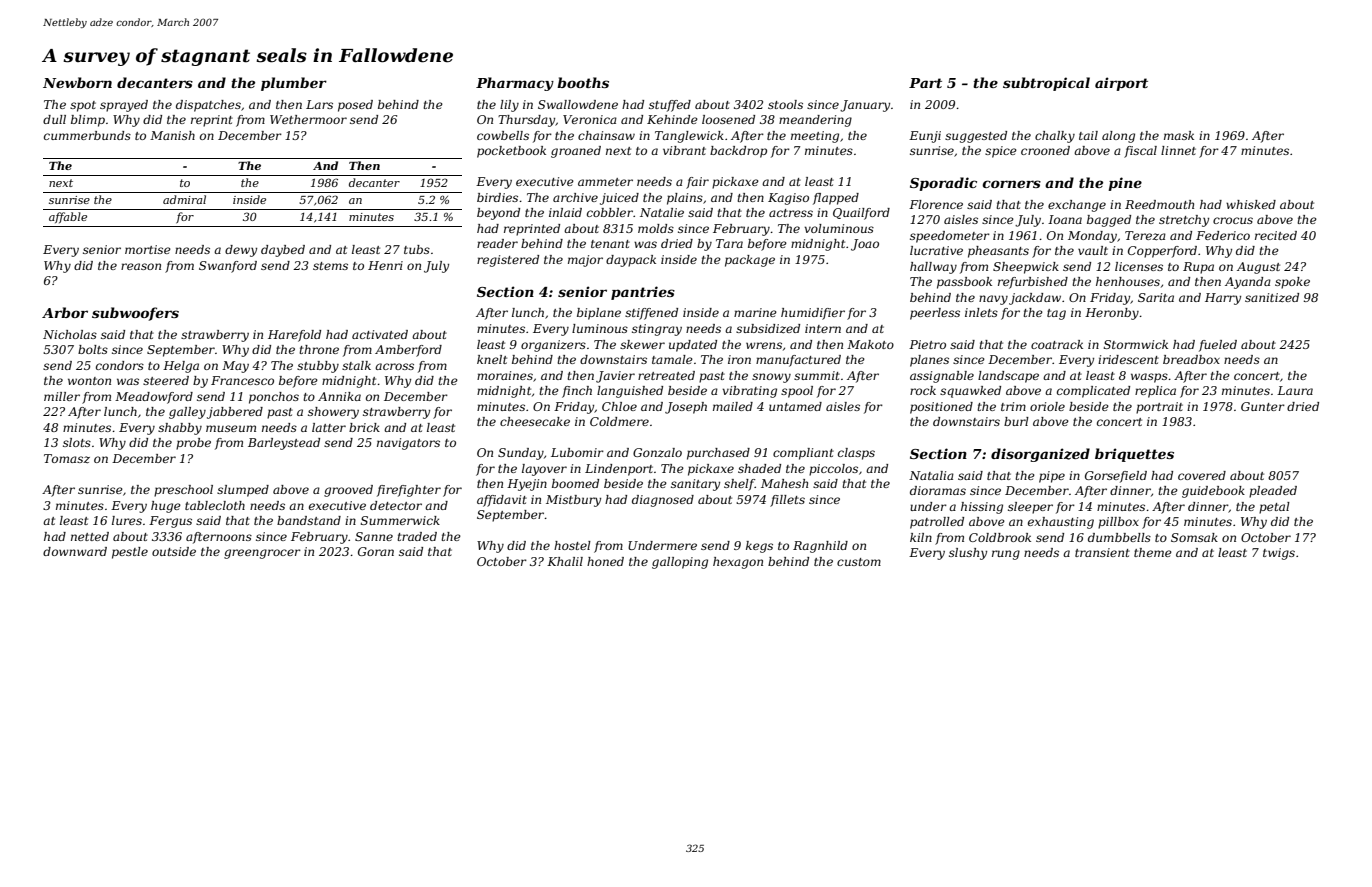 Image resolution: width=1372 pixels, height=887 pixels. I want to click on chalky, so click(1055, 137).
